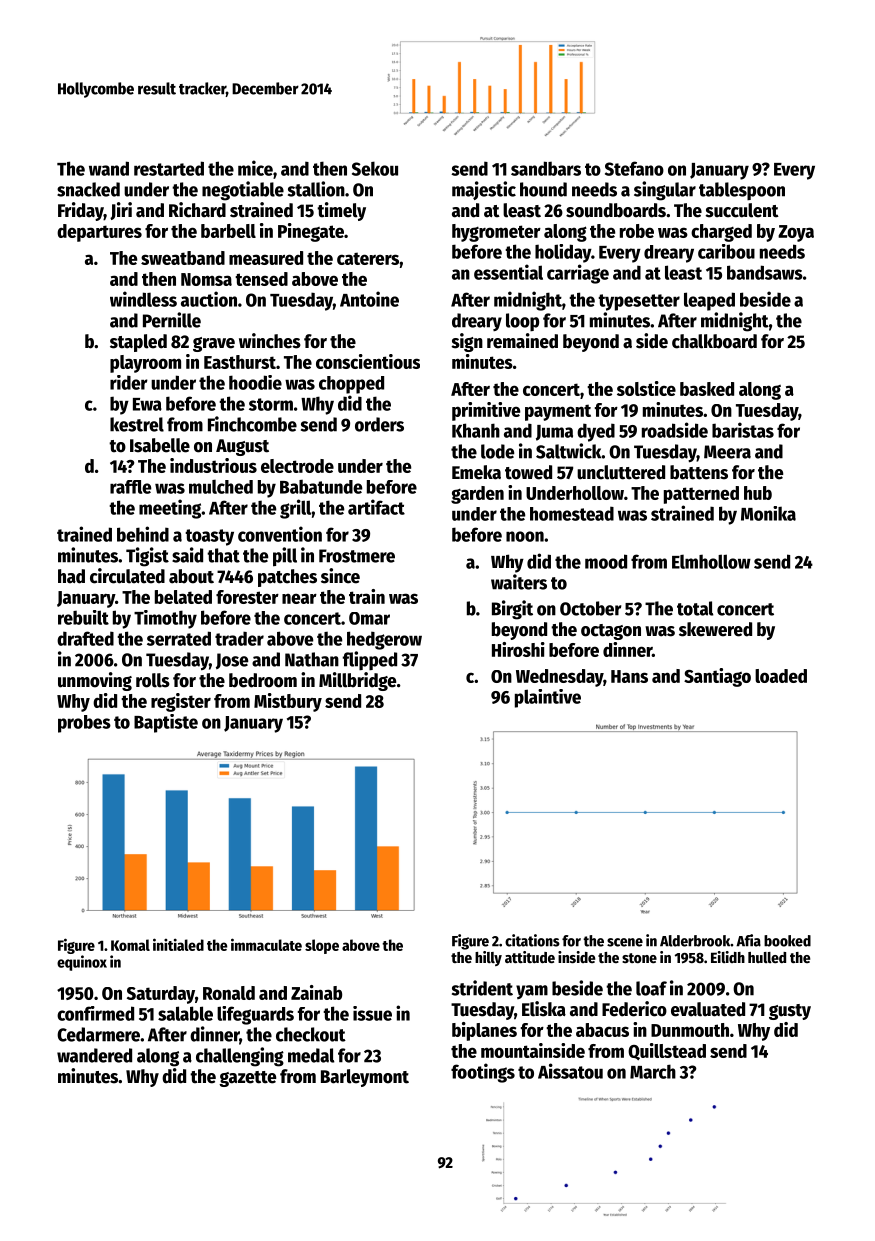 This screenshot has height=1241, width=875. Describe the element at coordinates (488, 958) in the screenshot. I see `hilly` at that location.
